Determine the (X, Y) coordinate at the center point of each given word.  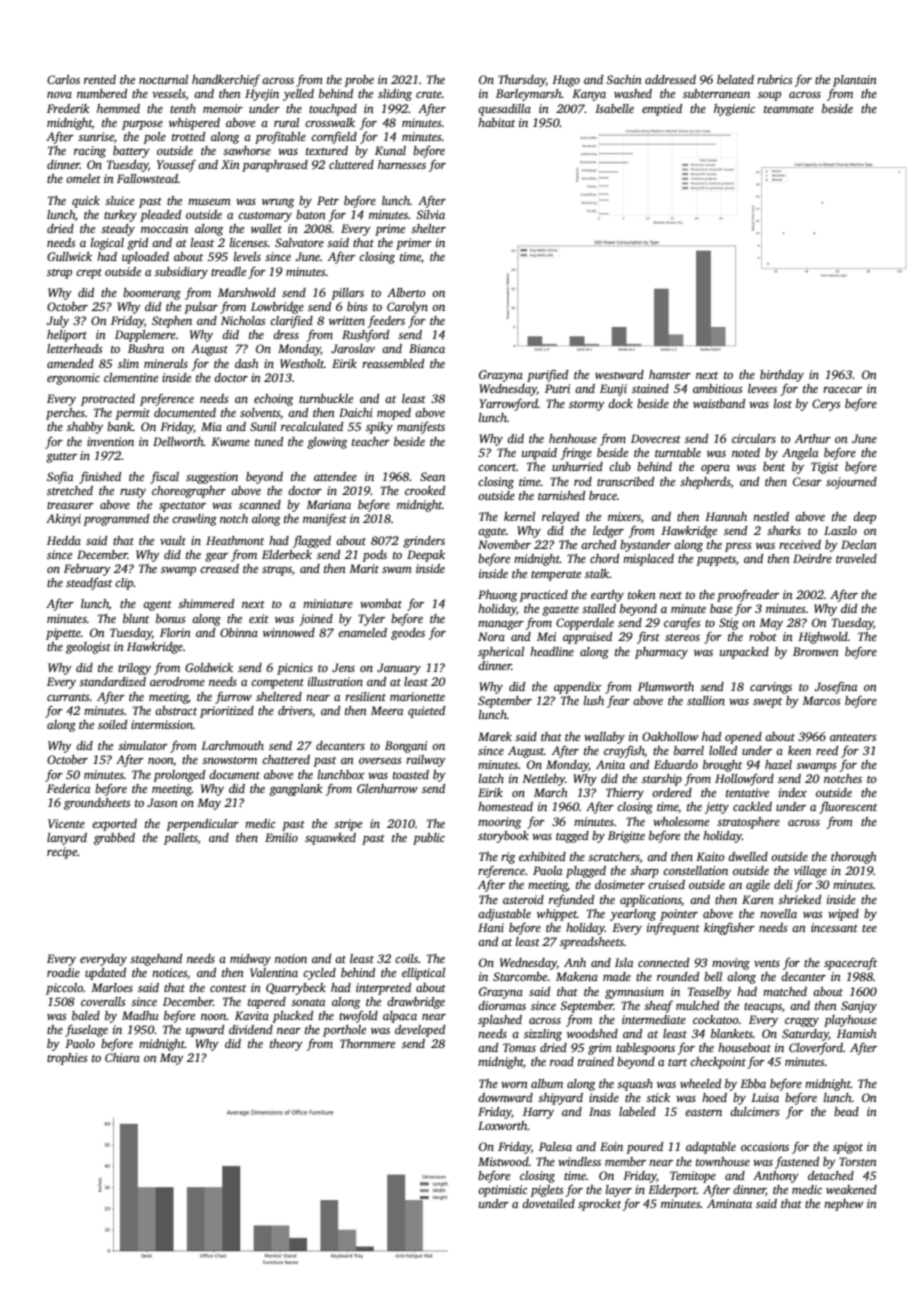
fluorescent (848, 807)
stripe (348, 825)
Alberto (406, 292)
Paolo (80, 1043)
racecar (842, 390)
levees (762, 388)
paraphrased (275, 166)
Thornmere (367, 1043)
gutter (61, 458)
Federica (68, 788)
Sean (432, 476)
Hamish (857, 1033)
